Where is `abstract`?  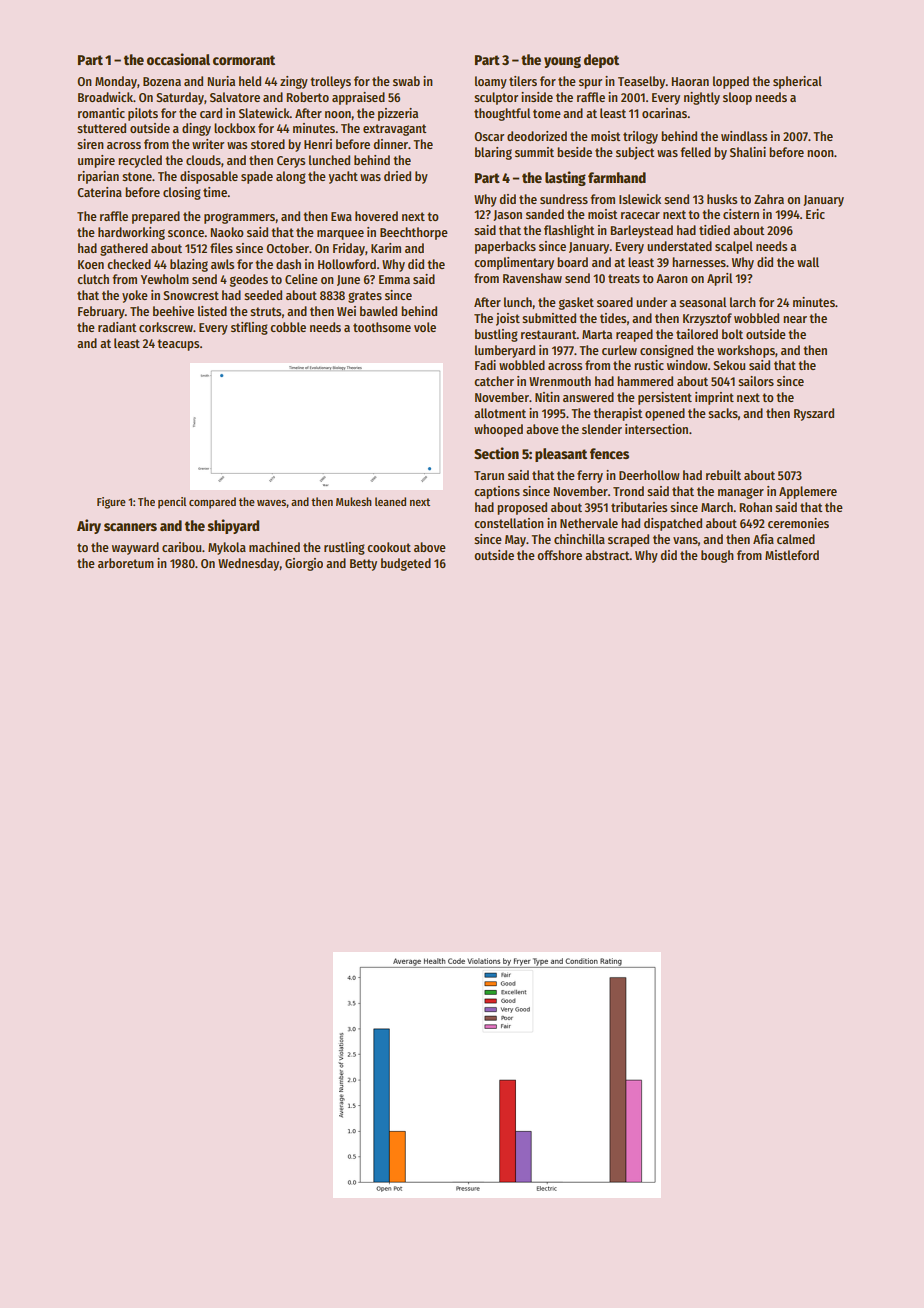
abstract is located at coordinates (607, 555).
